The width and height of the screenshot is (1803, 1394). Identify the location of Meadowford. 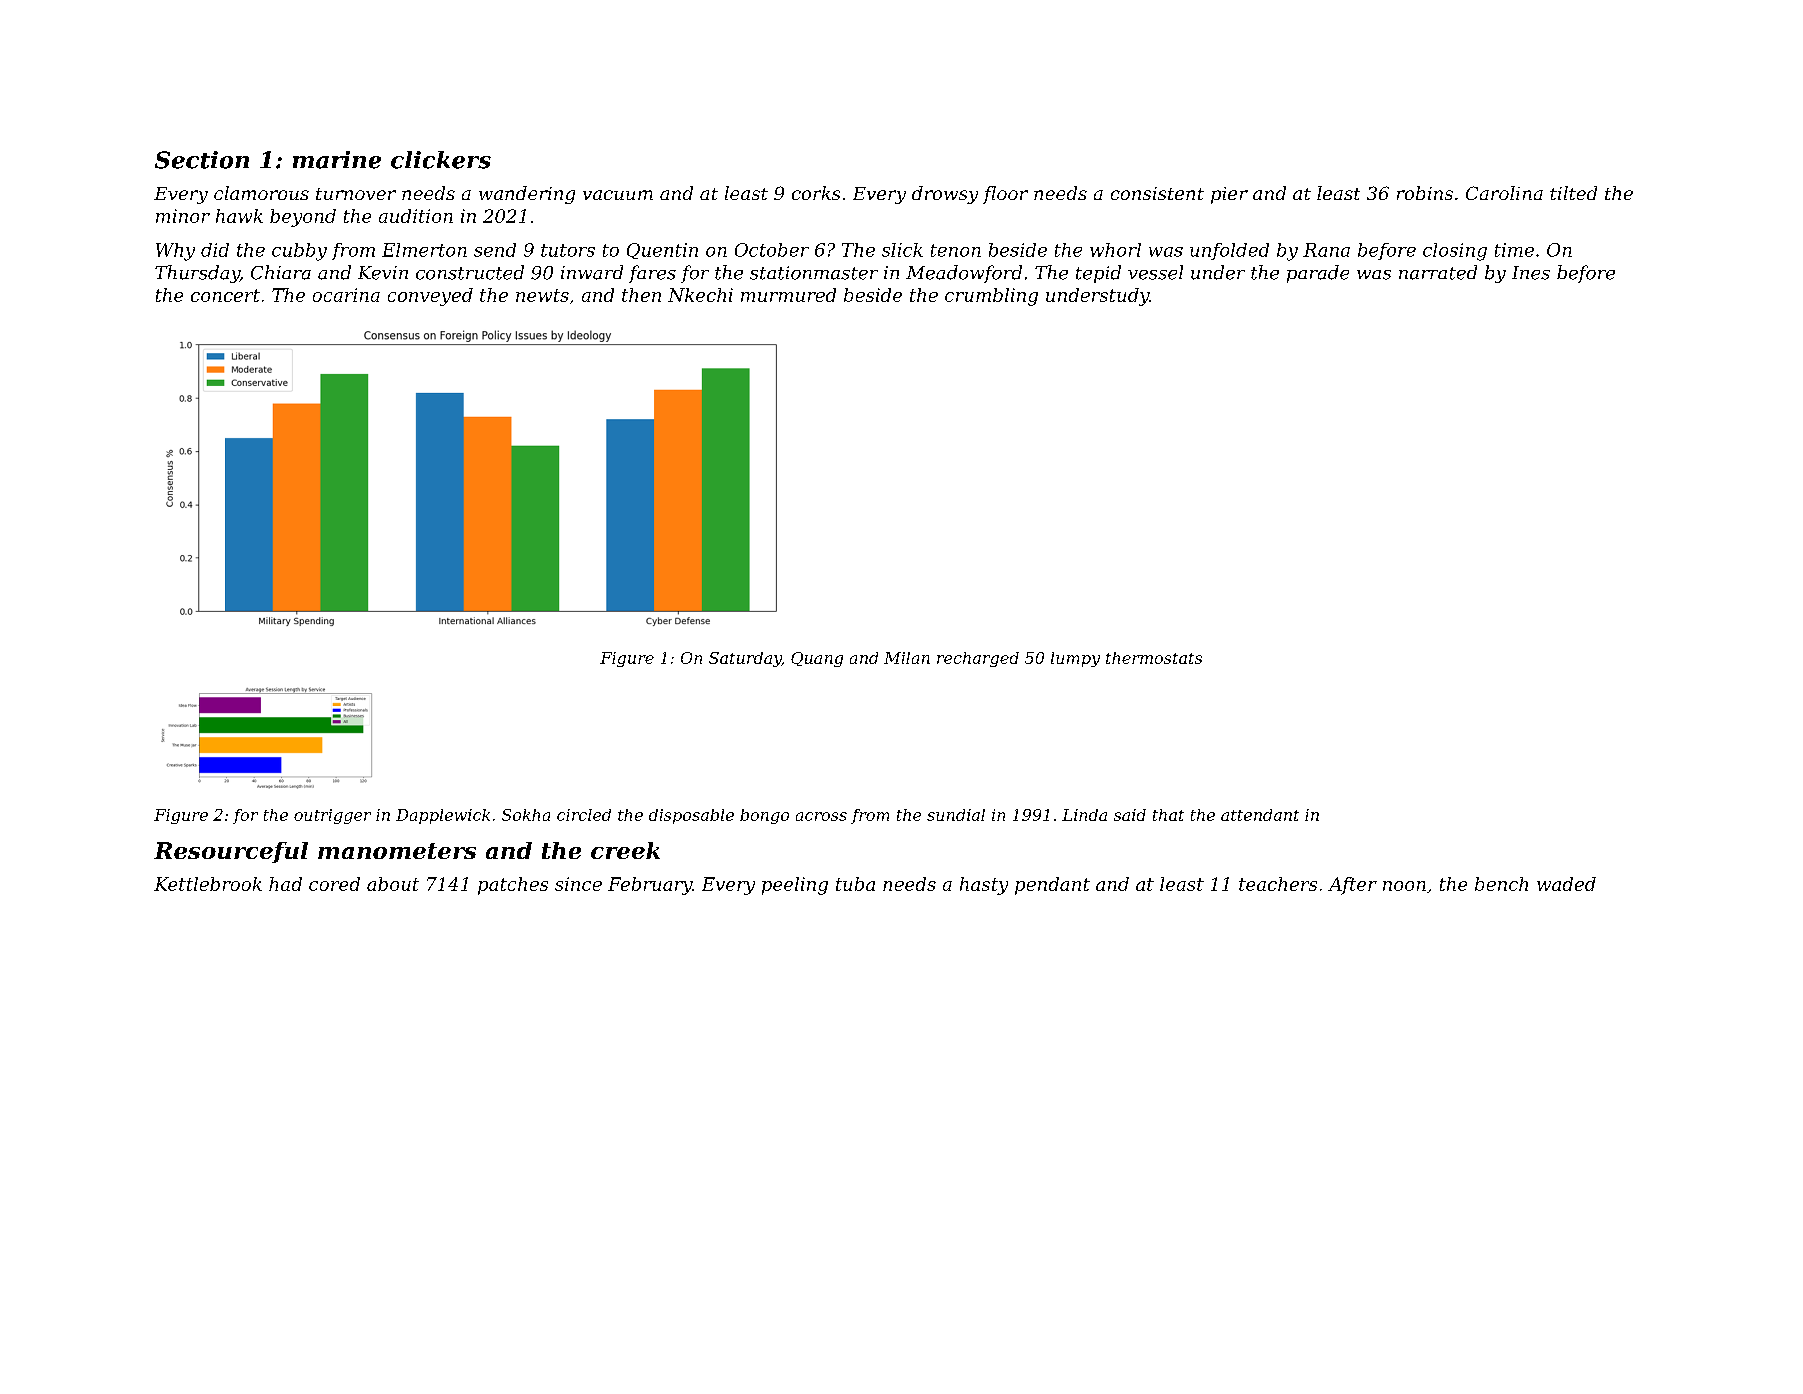
(964, 274).
